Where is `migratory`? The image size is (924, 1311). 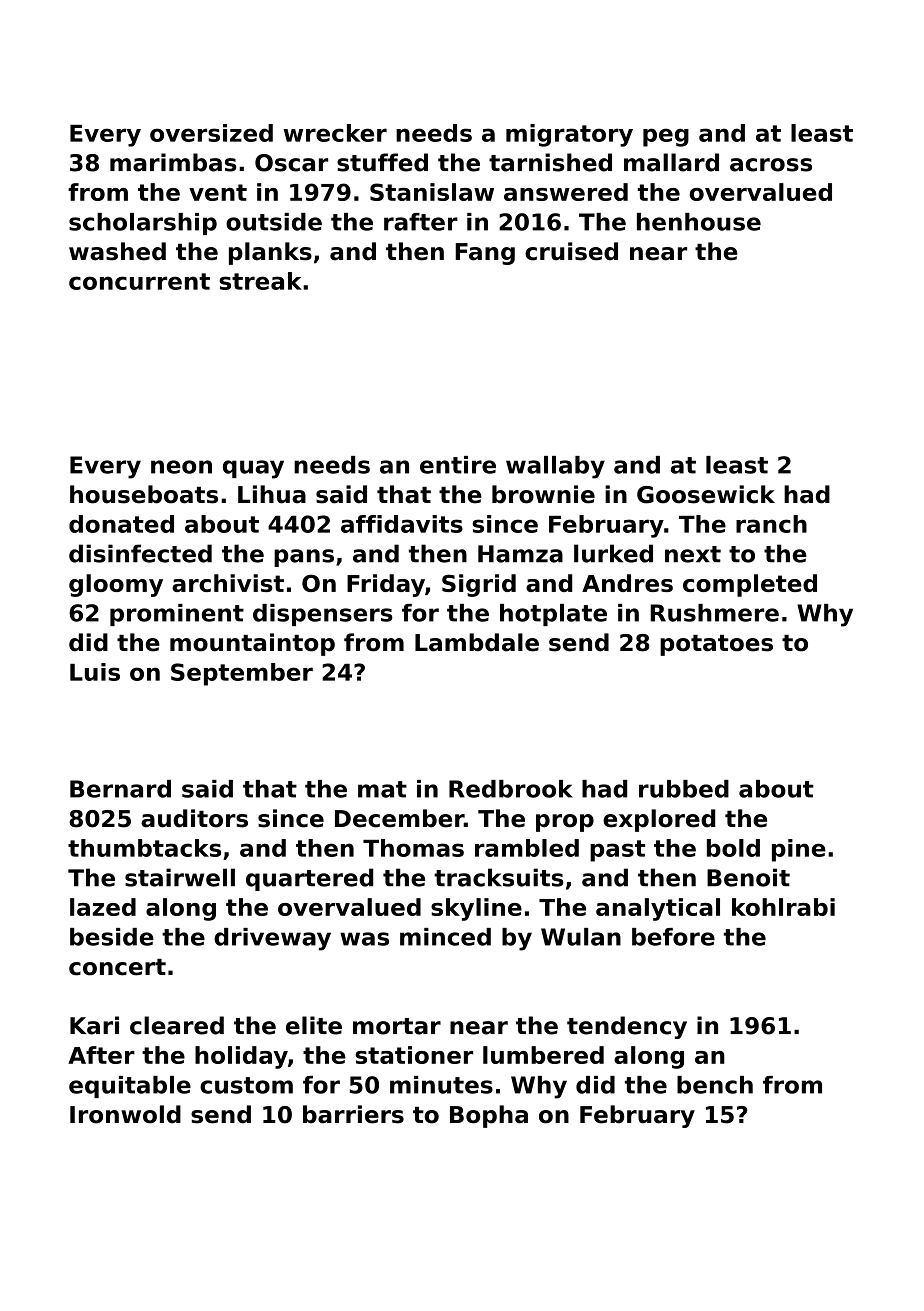 migratory is located at coordinates (569, 135).
